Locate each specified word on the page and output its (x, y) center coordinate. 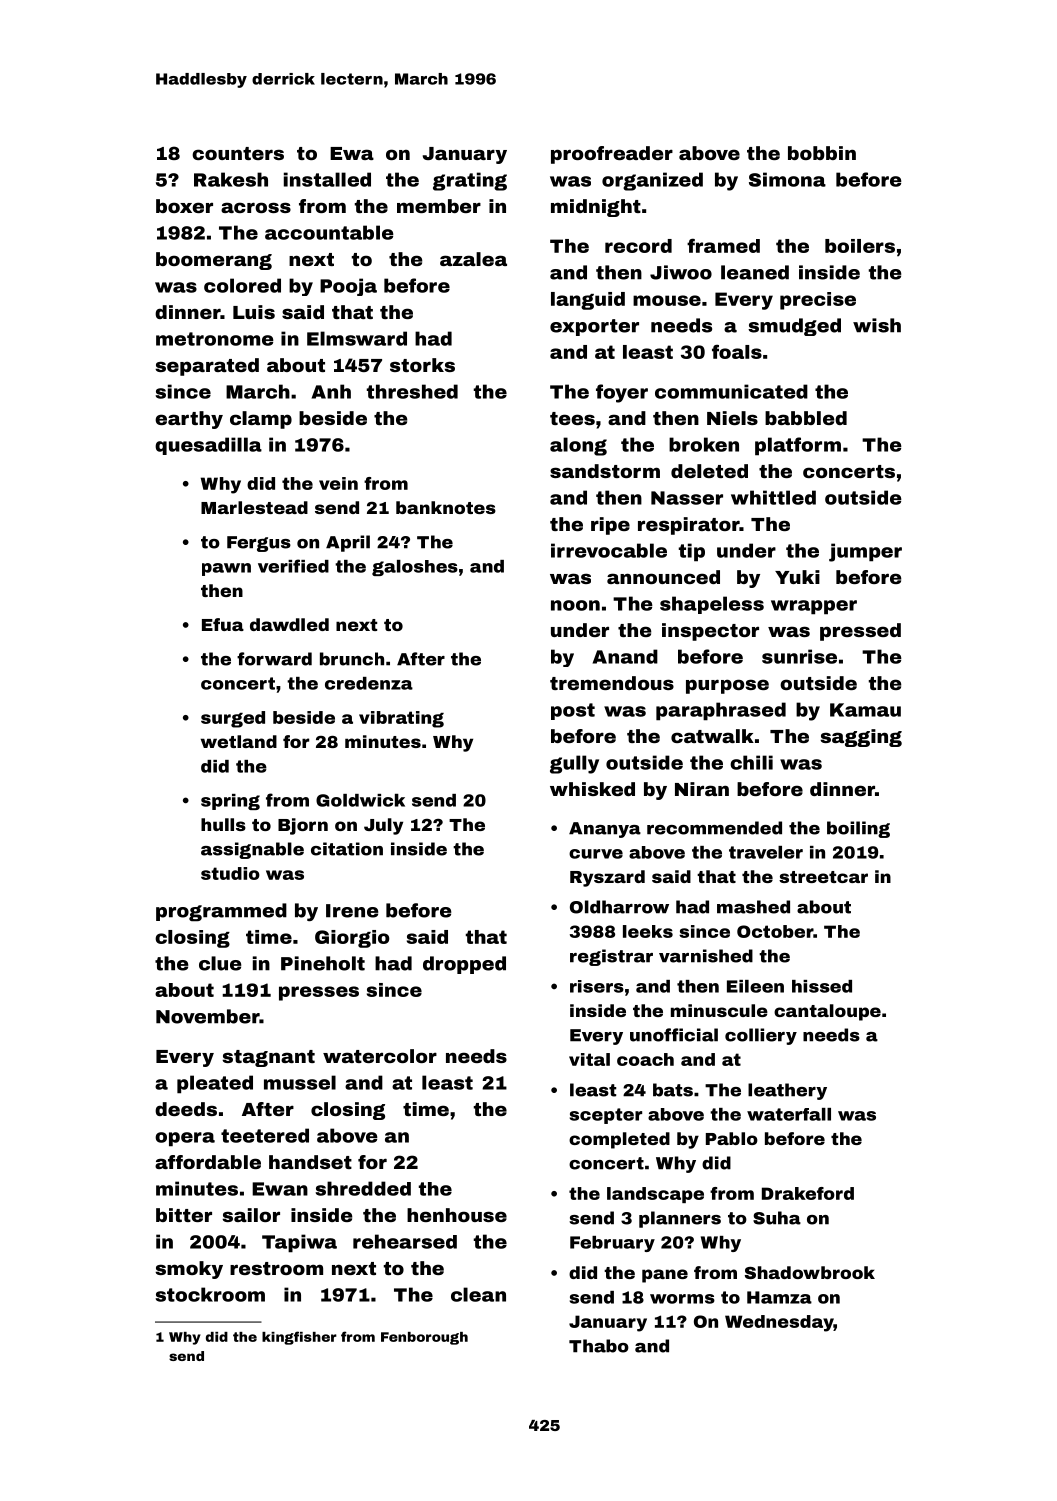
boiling (858, 829)
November (208, 1016)
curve (596, 854)
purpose (727, 686)
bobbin (822, 153)
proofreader (612, 155)
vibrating (401, 719)
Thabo (599, 1346)
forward (274, 659)
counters (238, 153)
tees (572, 418)
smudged (794, 327)
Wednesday (779, 1323)
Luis (254, 312)
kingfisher (299, 1338)
